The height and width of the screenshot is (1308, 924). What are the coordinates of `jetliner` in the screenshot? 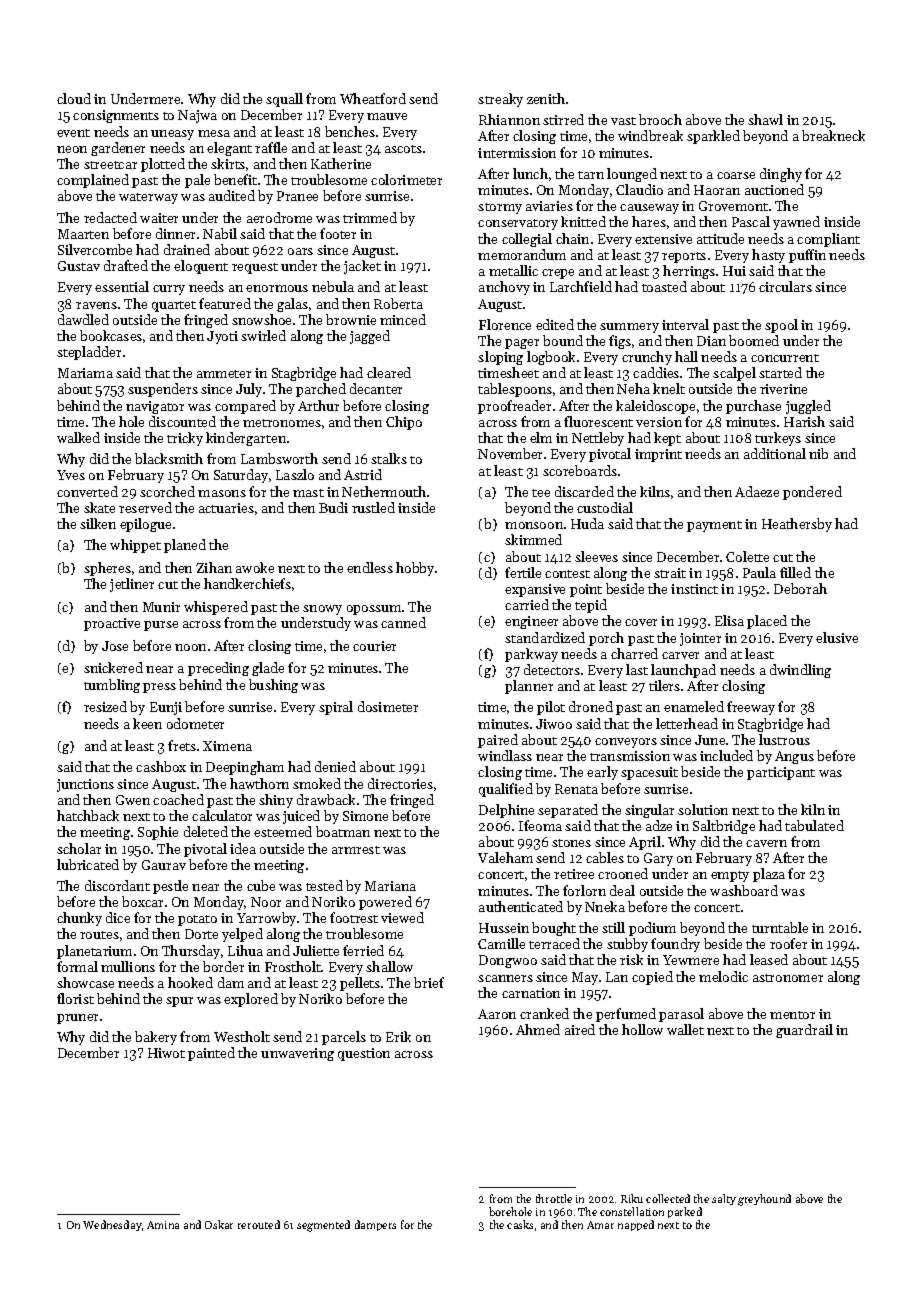 It's located at (132, 585).
